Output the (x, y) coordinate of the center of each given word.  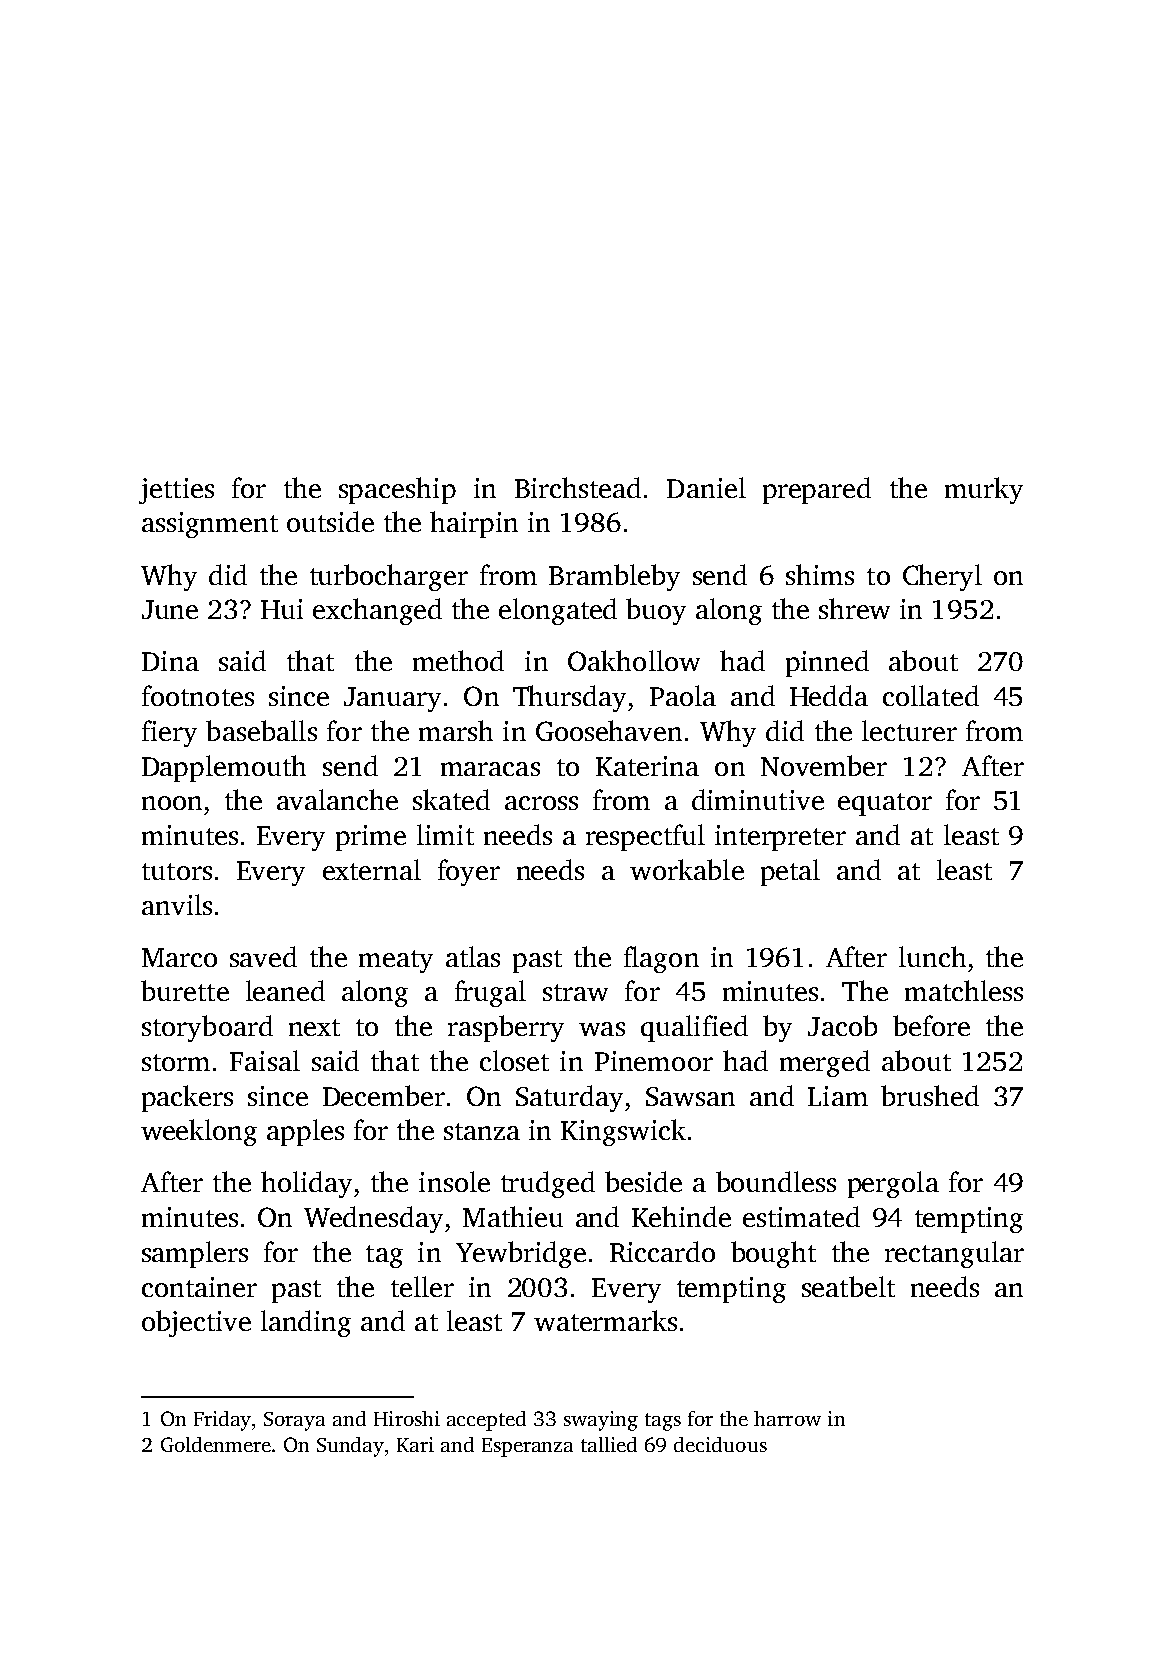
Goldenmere (216, 1444)
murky (984, 490)
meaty (396, 961)
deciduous (720, 1444)
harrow (787, 1418)
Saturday (569, 1098)
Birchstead (578, 487)
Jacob (842, 1025)
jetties (176, 491)
